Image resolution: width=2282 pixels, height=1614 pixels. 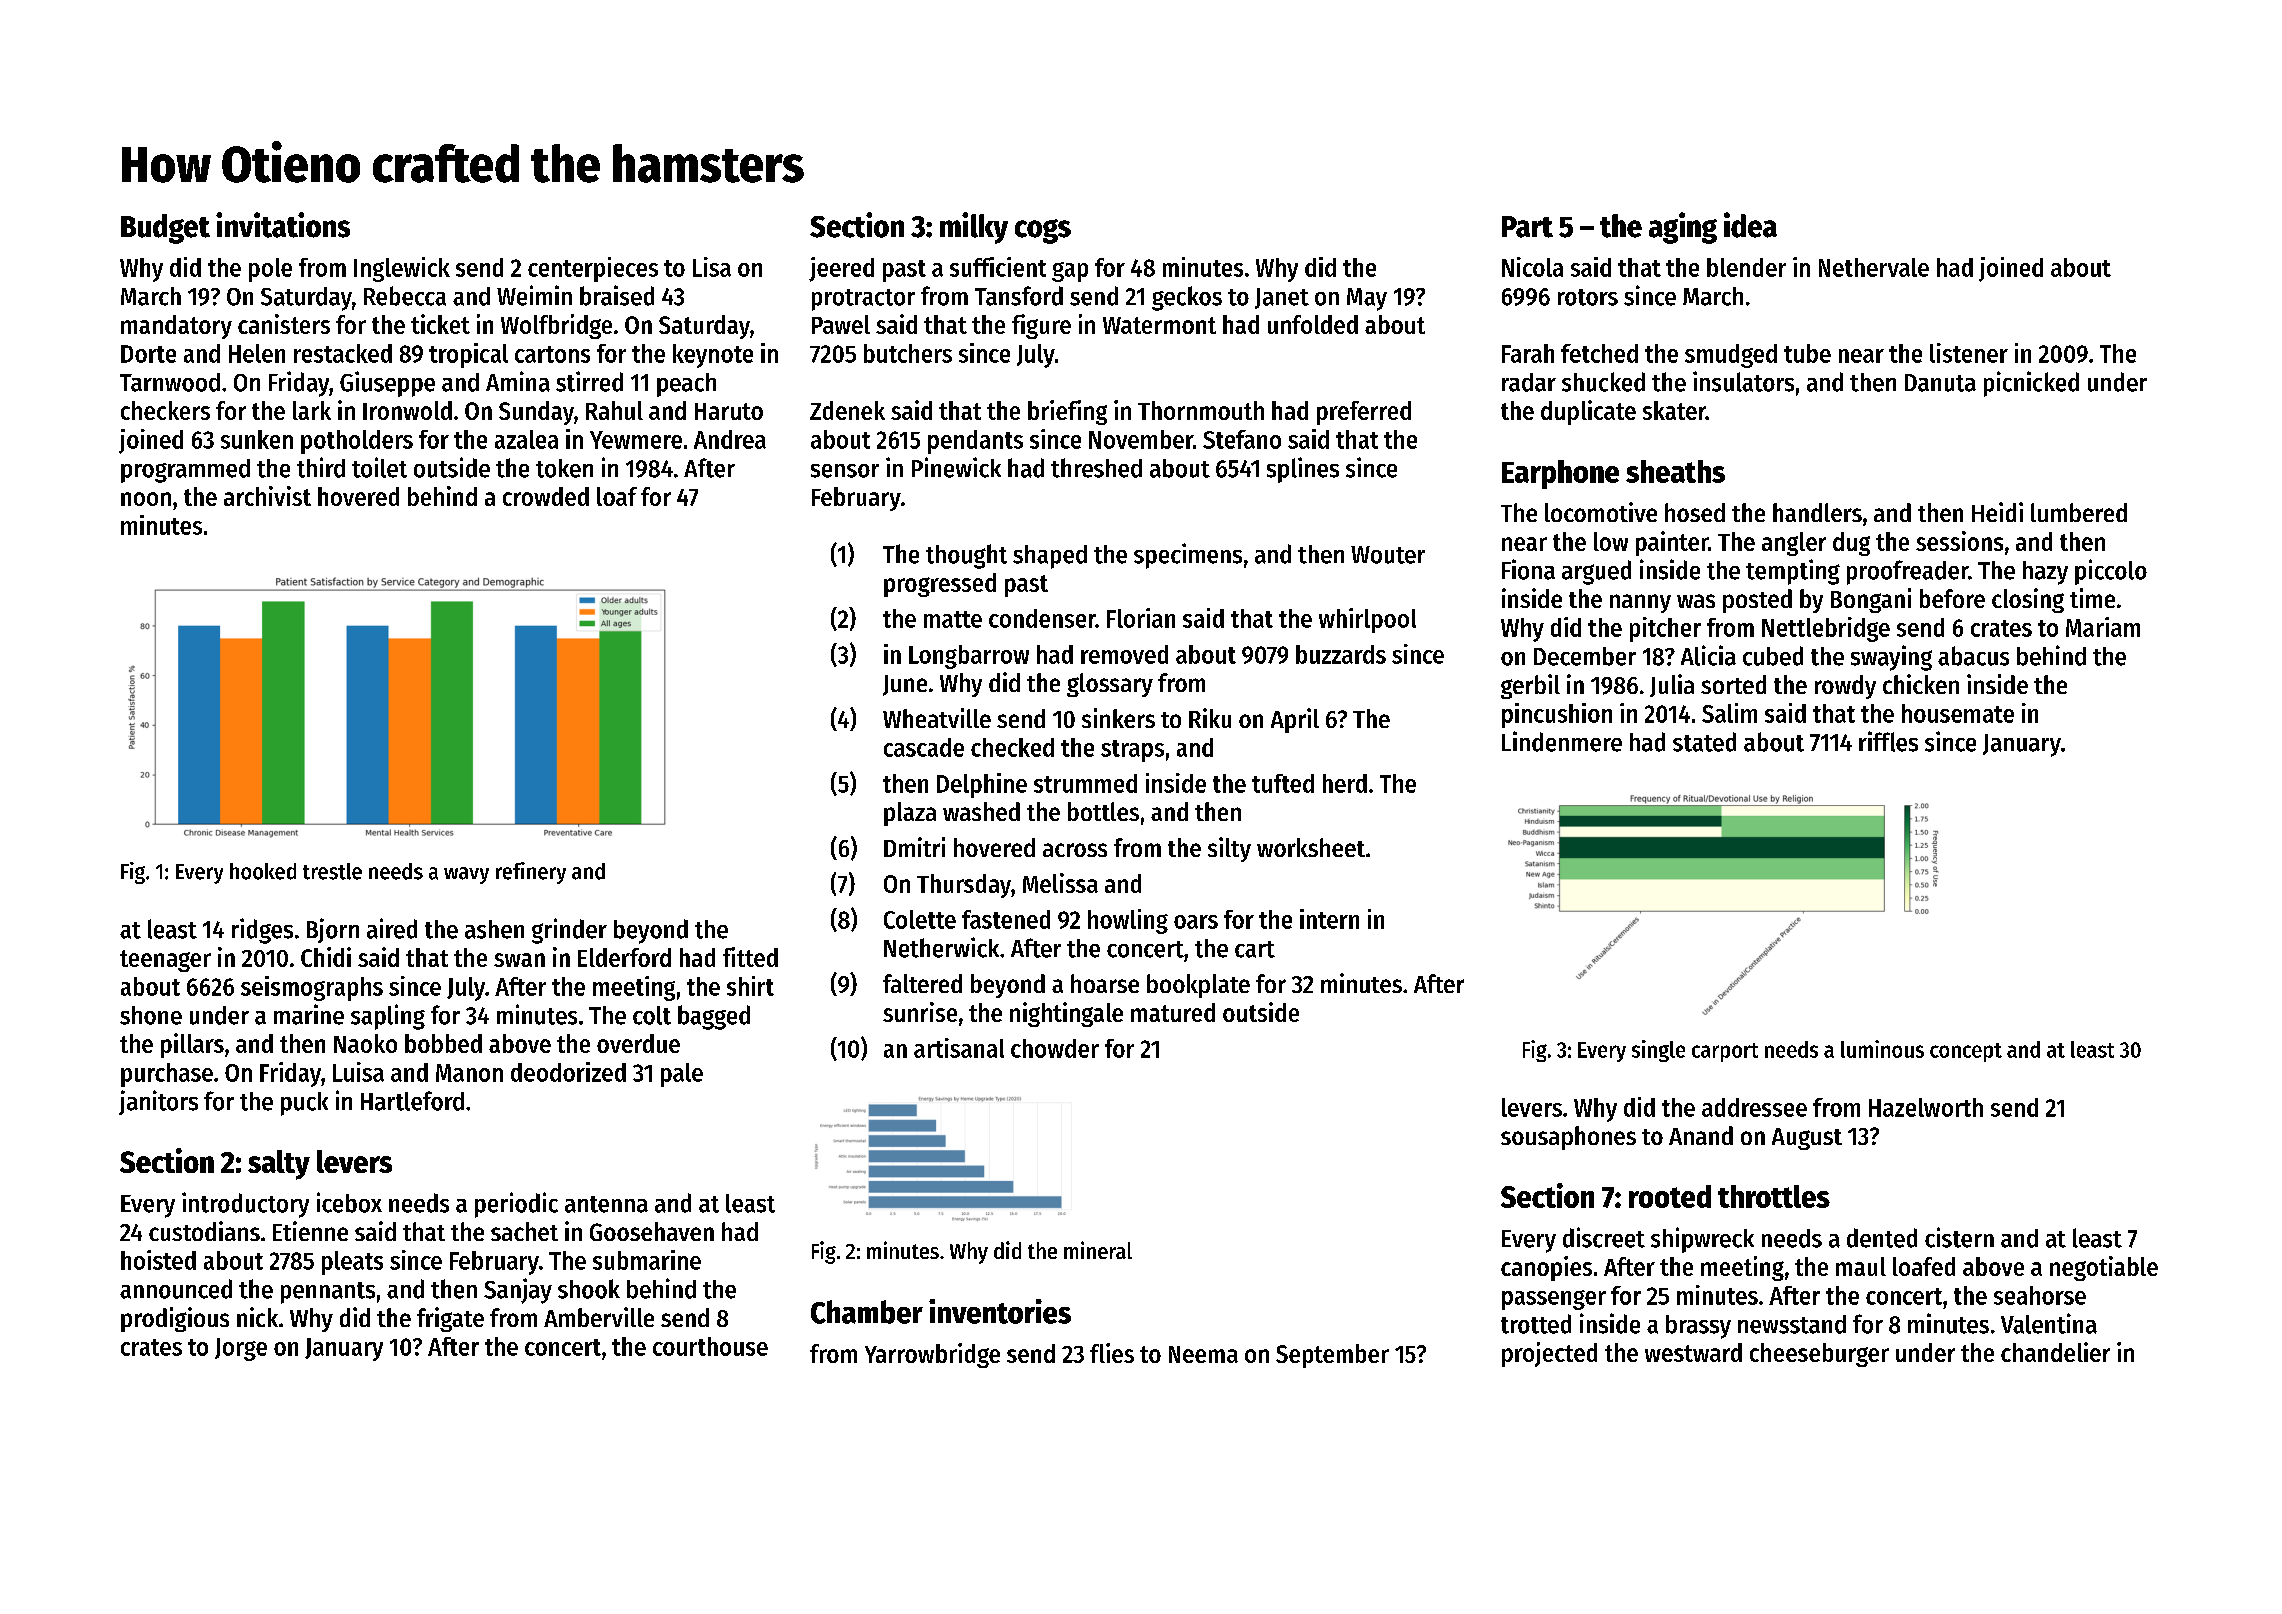 What do you see at coordinates (940, 585) in the image?
I see `progressed` at bounding box center [940, 585].
